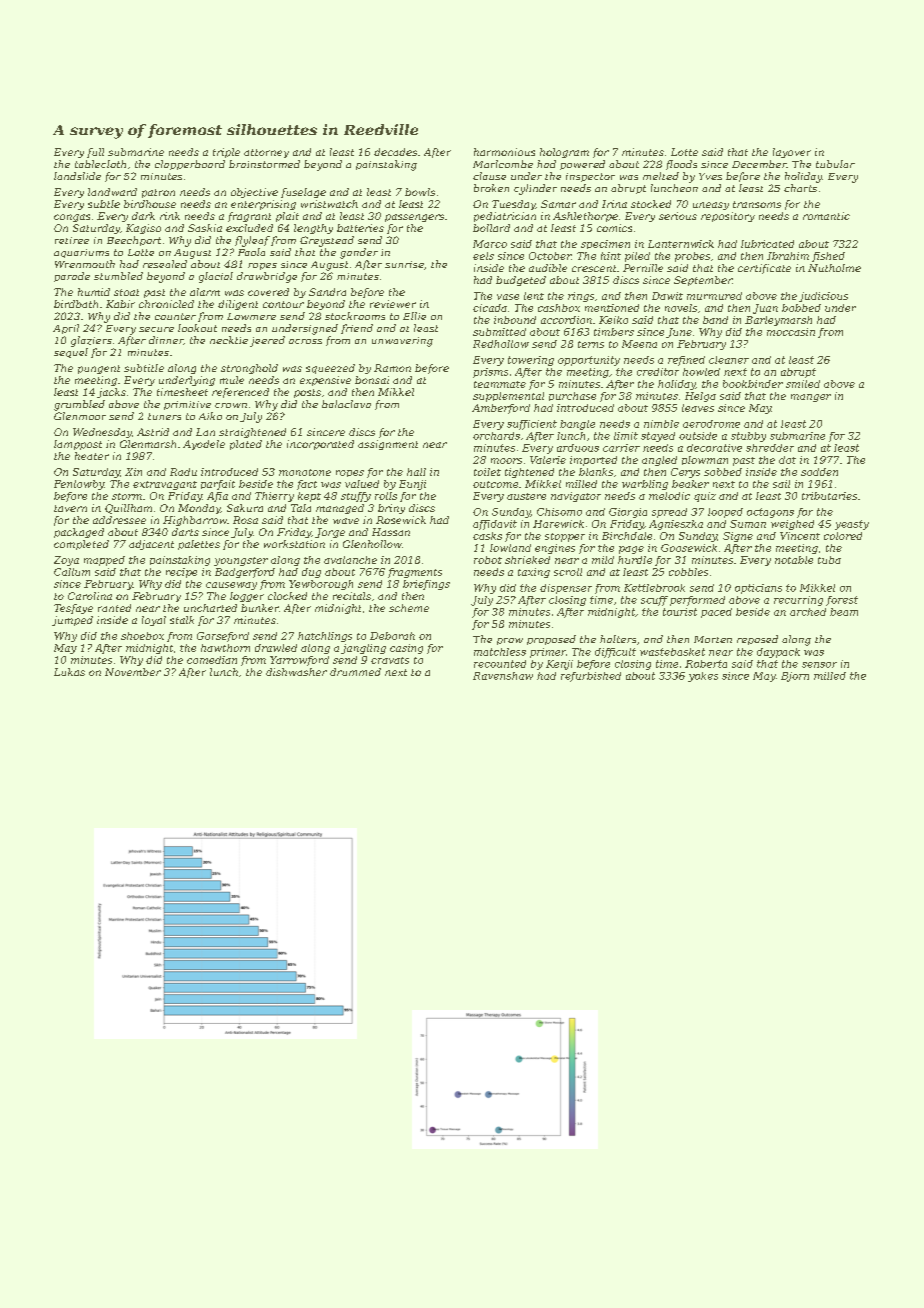 This screenshot has width=924, height=1308. Describe the element at coordinates (218, 485) in the screenshot. I see `parfait` at that location.
